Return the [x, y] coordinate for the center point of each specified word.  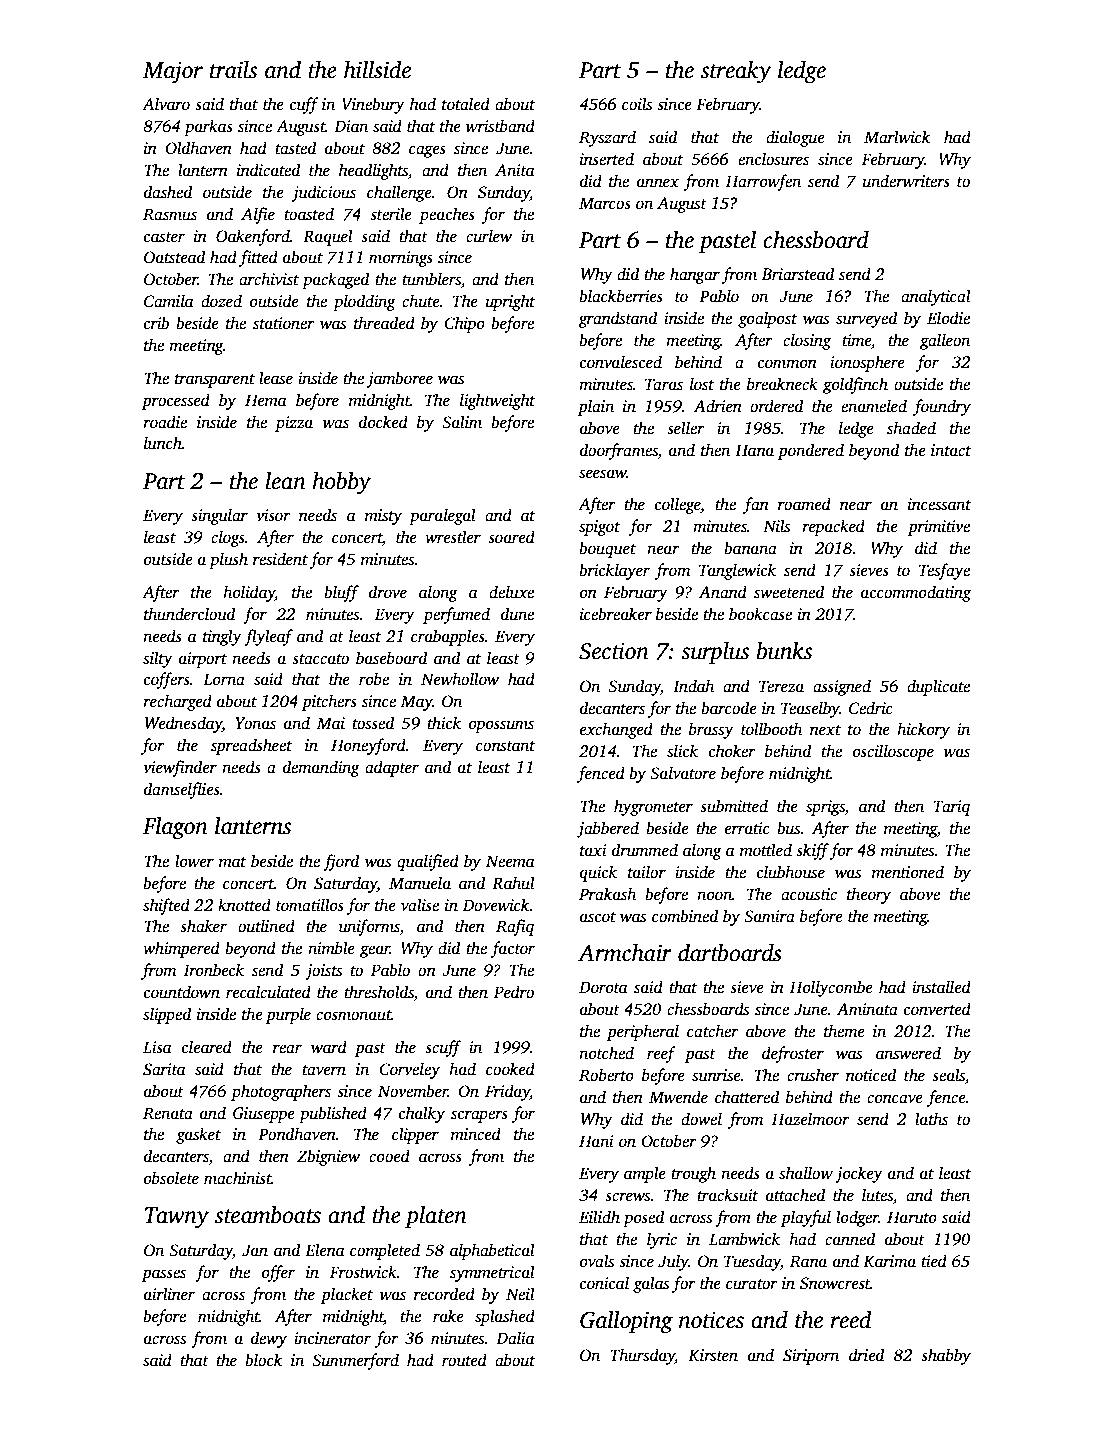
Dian [351, 126]
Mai [331, 723]
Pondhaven [297, 1134]
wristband [500, 126]
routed [464, 1360]
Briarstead [798, 274]
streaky [736, 72]
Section [614, 651]
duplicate [938, 687]
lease [276, 378]
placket [347, 1295]
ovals [597, 1261]
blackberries [621, 296]
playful [806, 1218]
